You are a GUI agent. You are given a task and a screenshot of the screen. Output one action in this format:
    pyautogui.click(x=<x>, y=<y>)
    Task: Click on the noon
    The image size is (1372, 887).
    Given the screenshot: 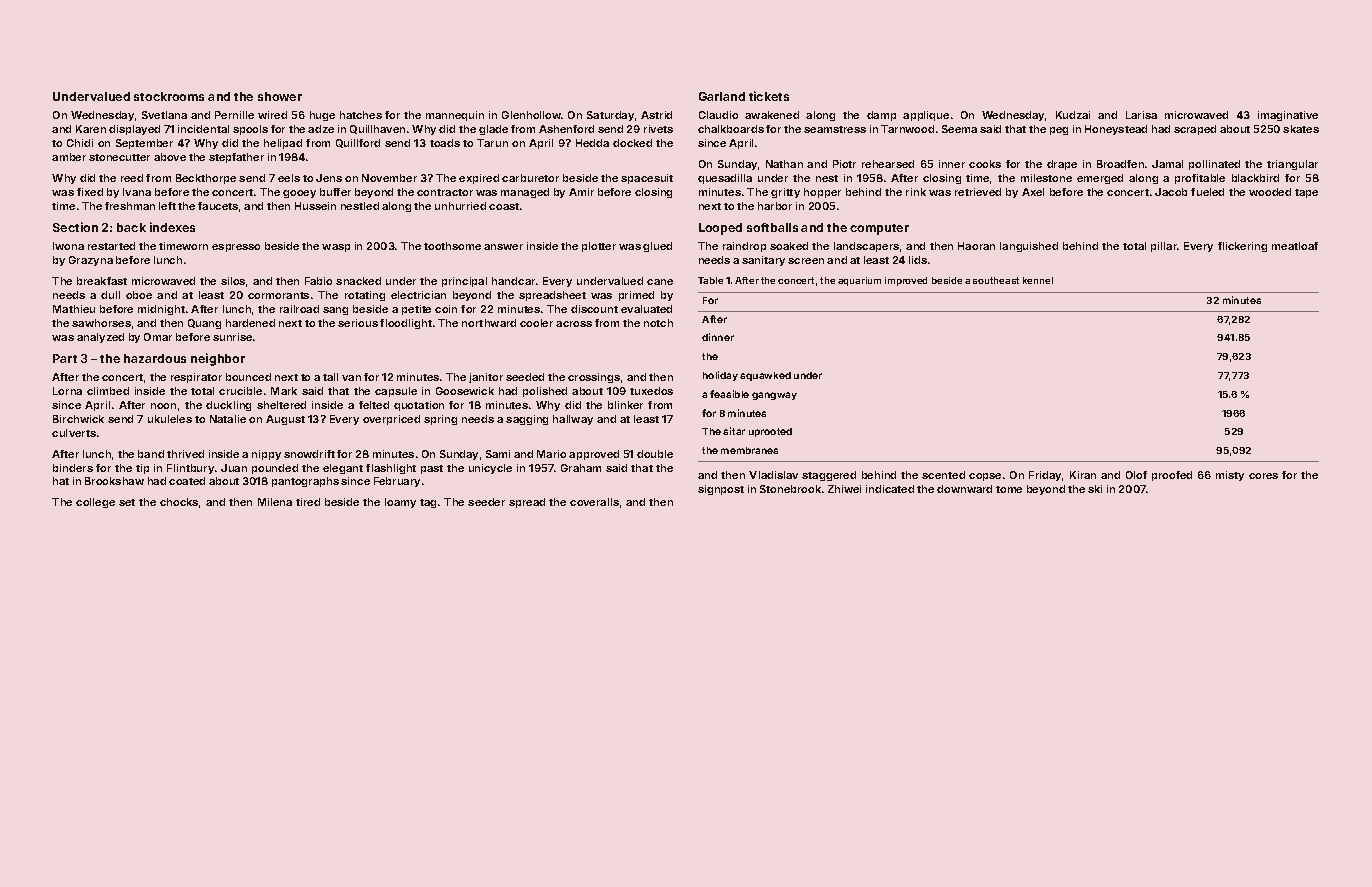 What is the action you would take?
    pyautogui.click(x=163, y=406)
